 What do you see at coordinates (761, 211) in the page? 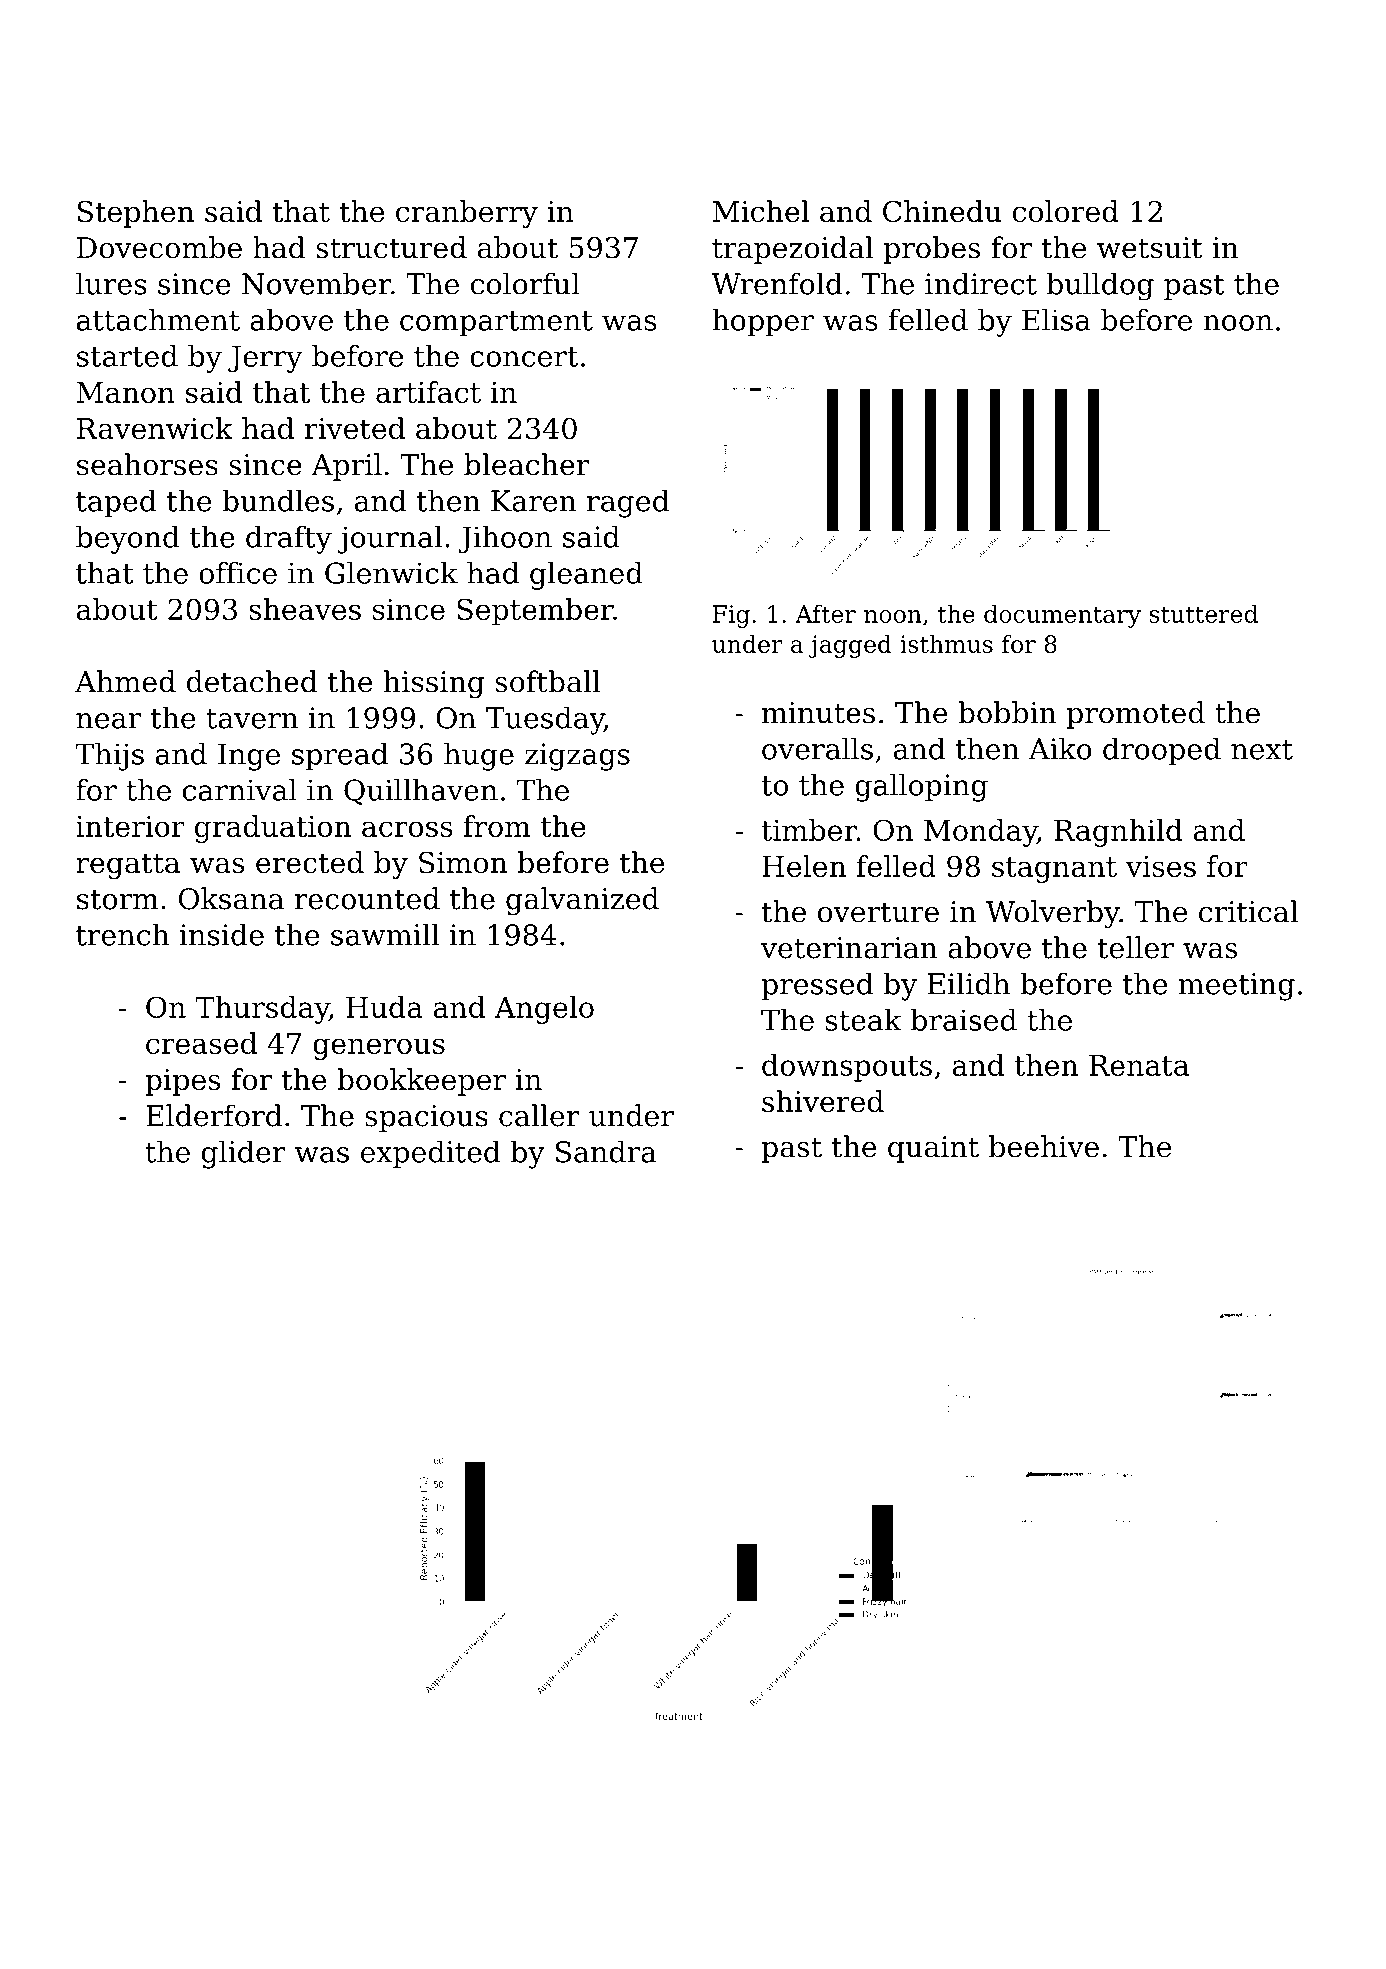
I see `Michel` at bounding box center [761, 211].
